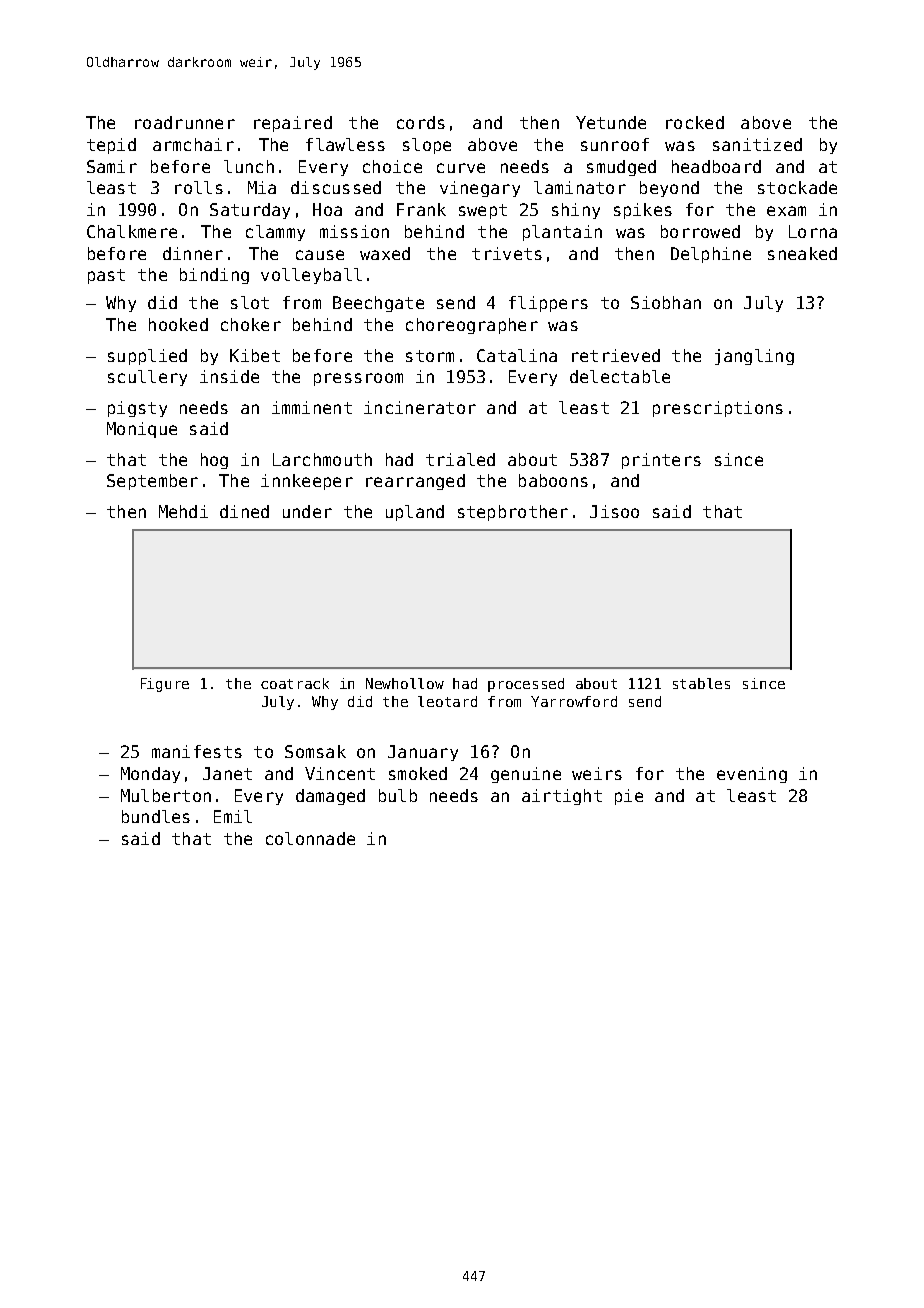 Image resolution: width=924 pixels, height=1308 pixels. What do you see at coordinates (629, 797) in the screenshot?
I see `pie` at bounding box center [629, 797].
